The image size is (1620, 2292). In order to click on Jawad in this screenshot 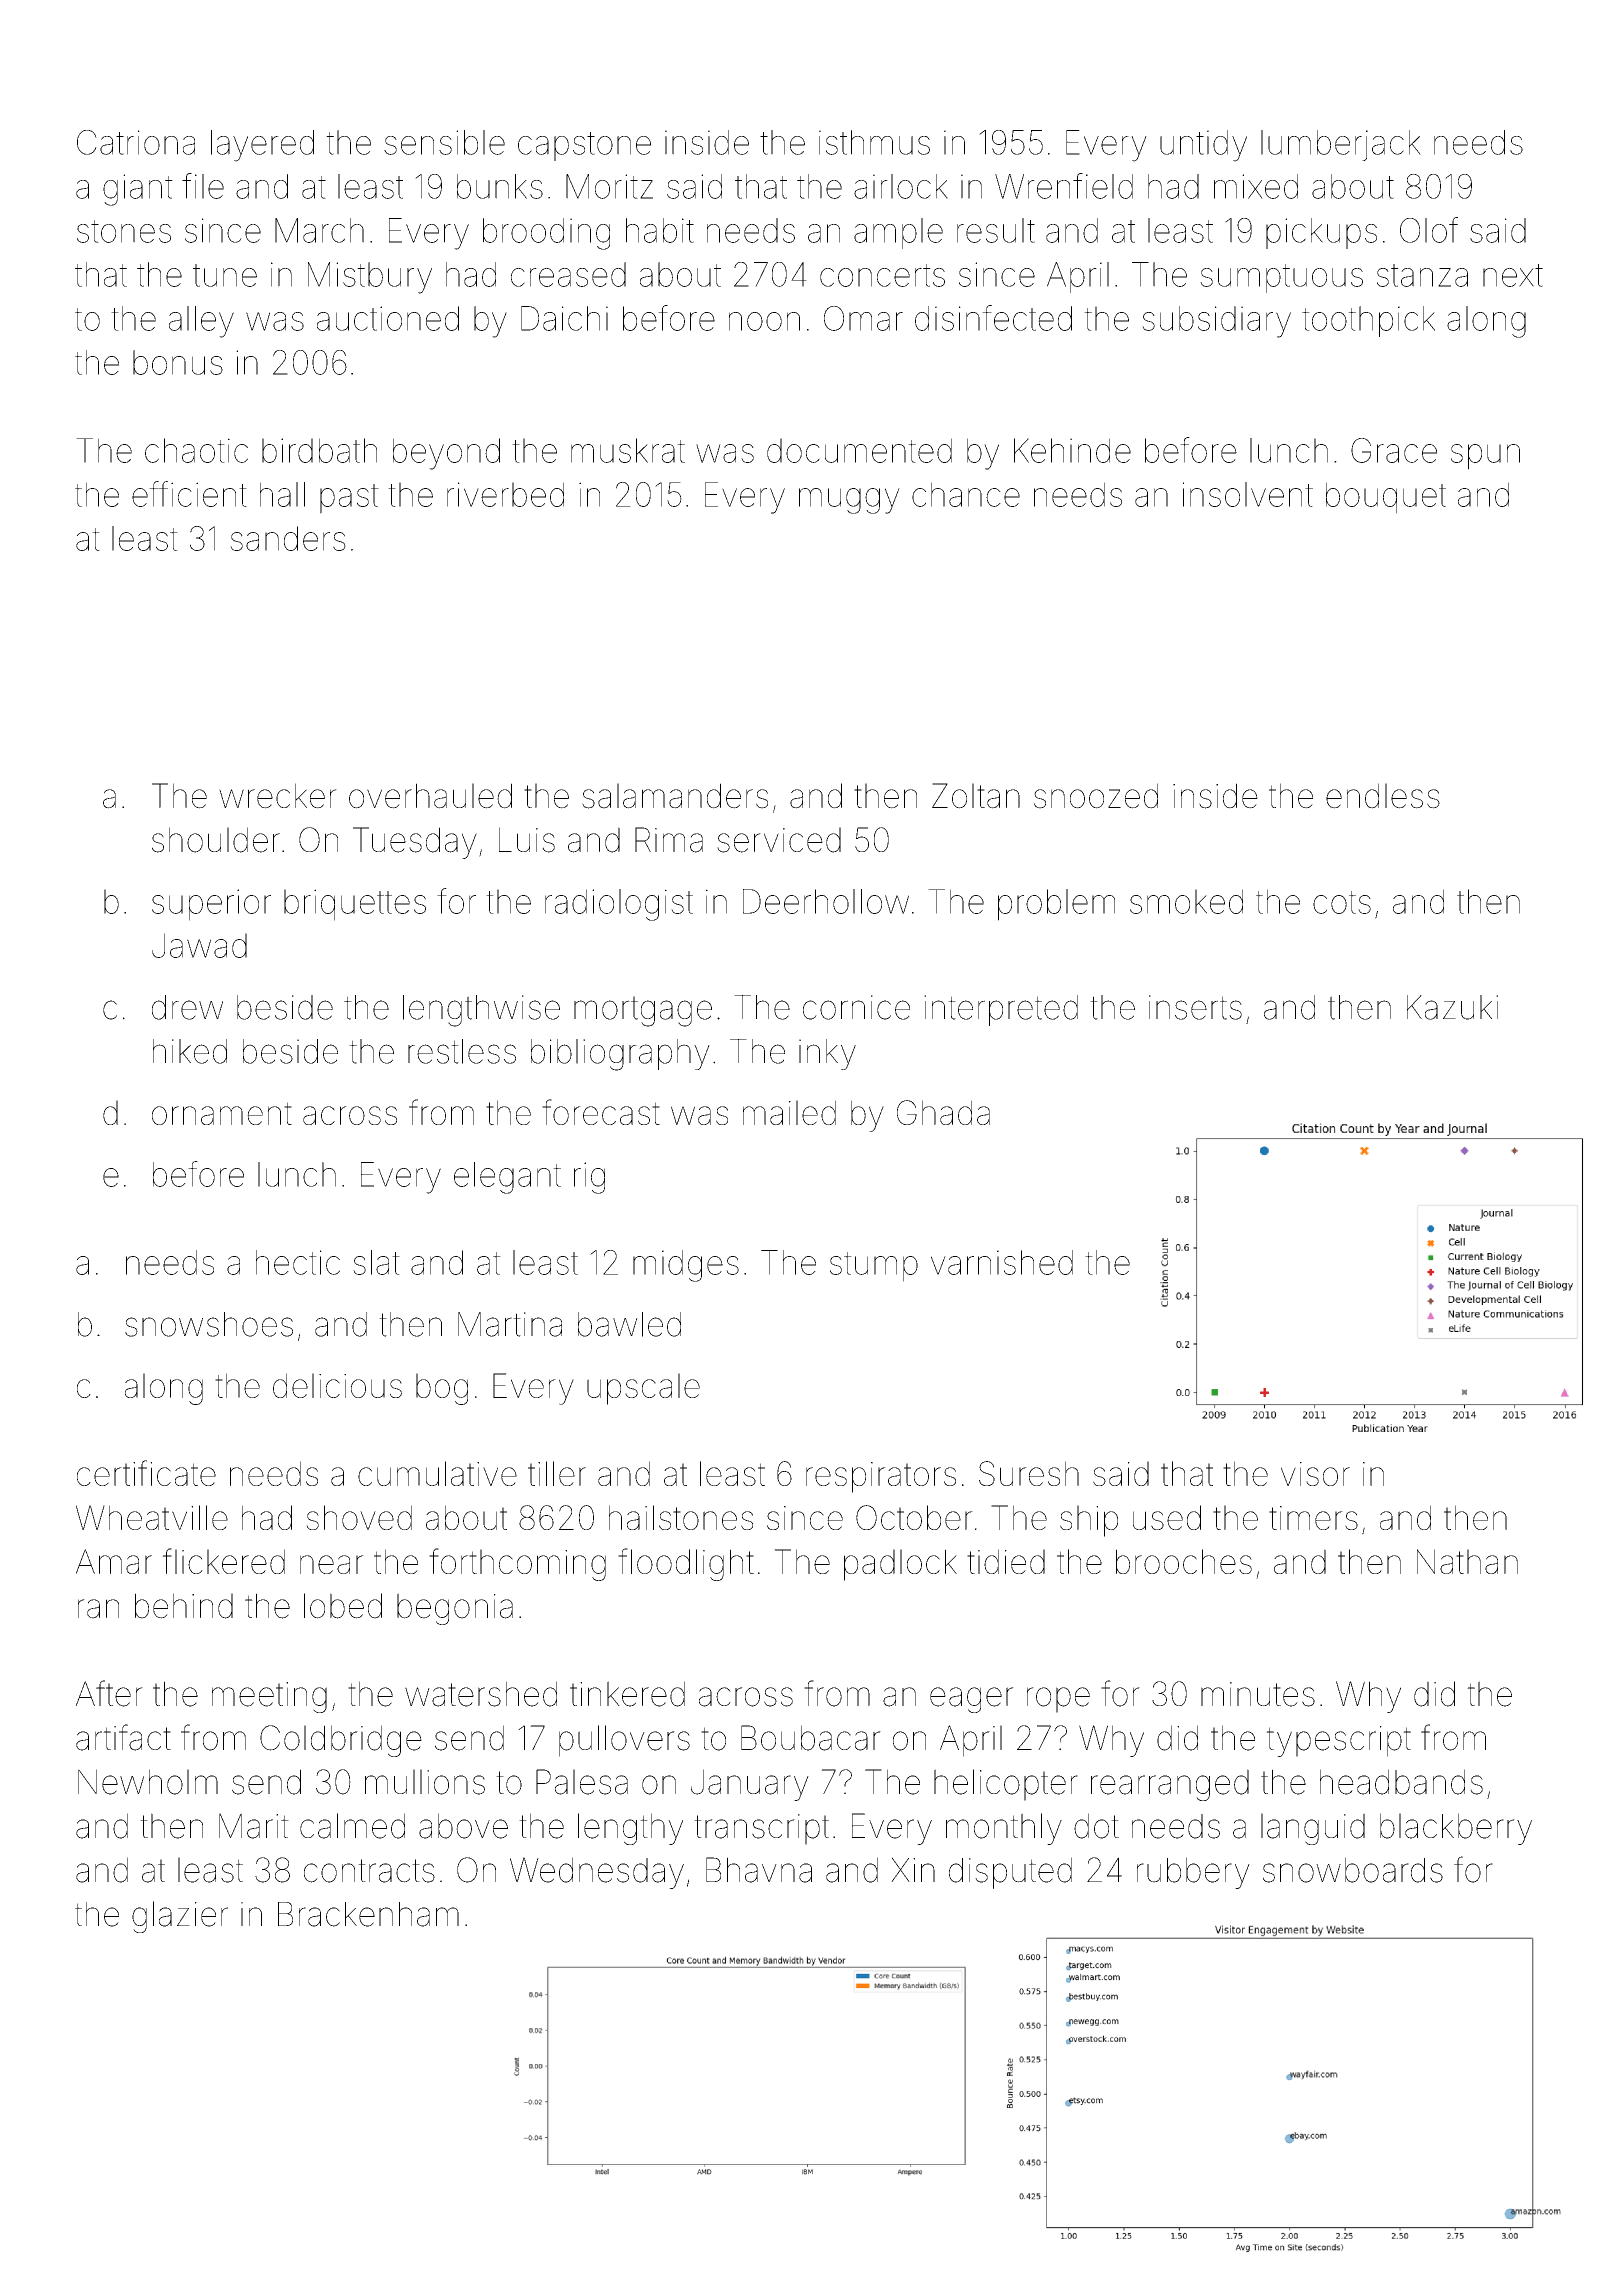, I will do `click(199, 945)`.
